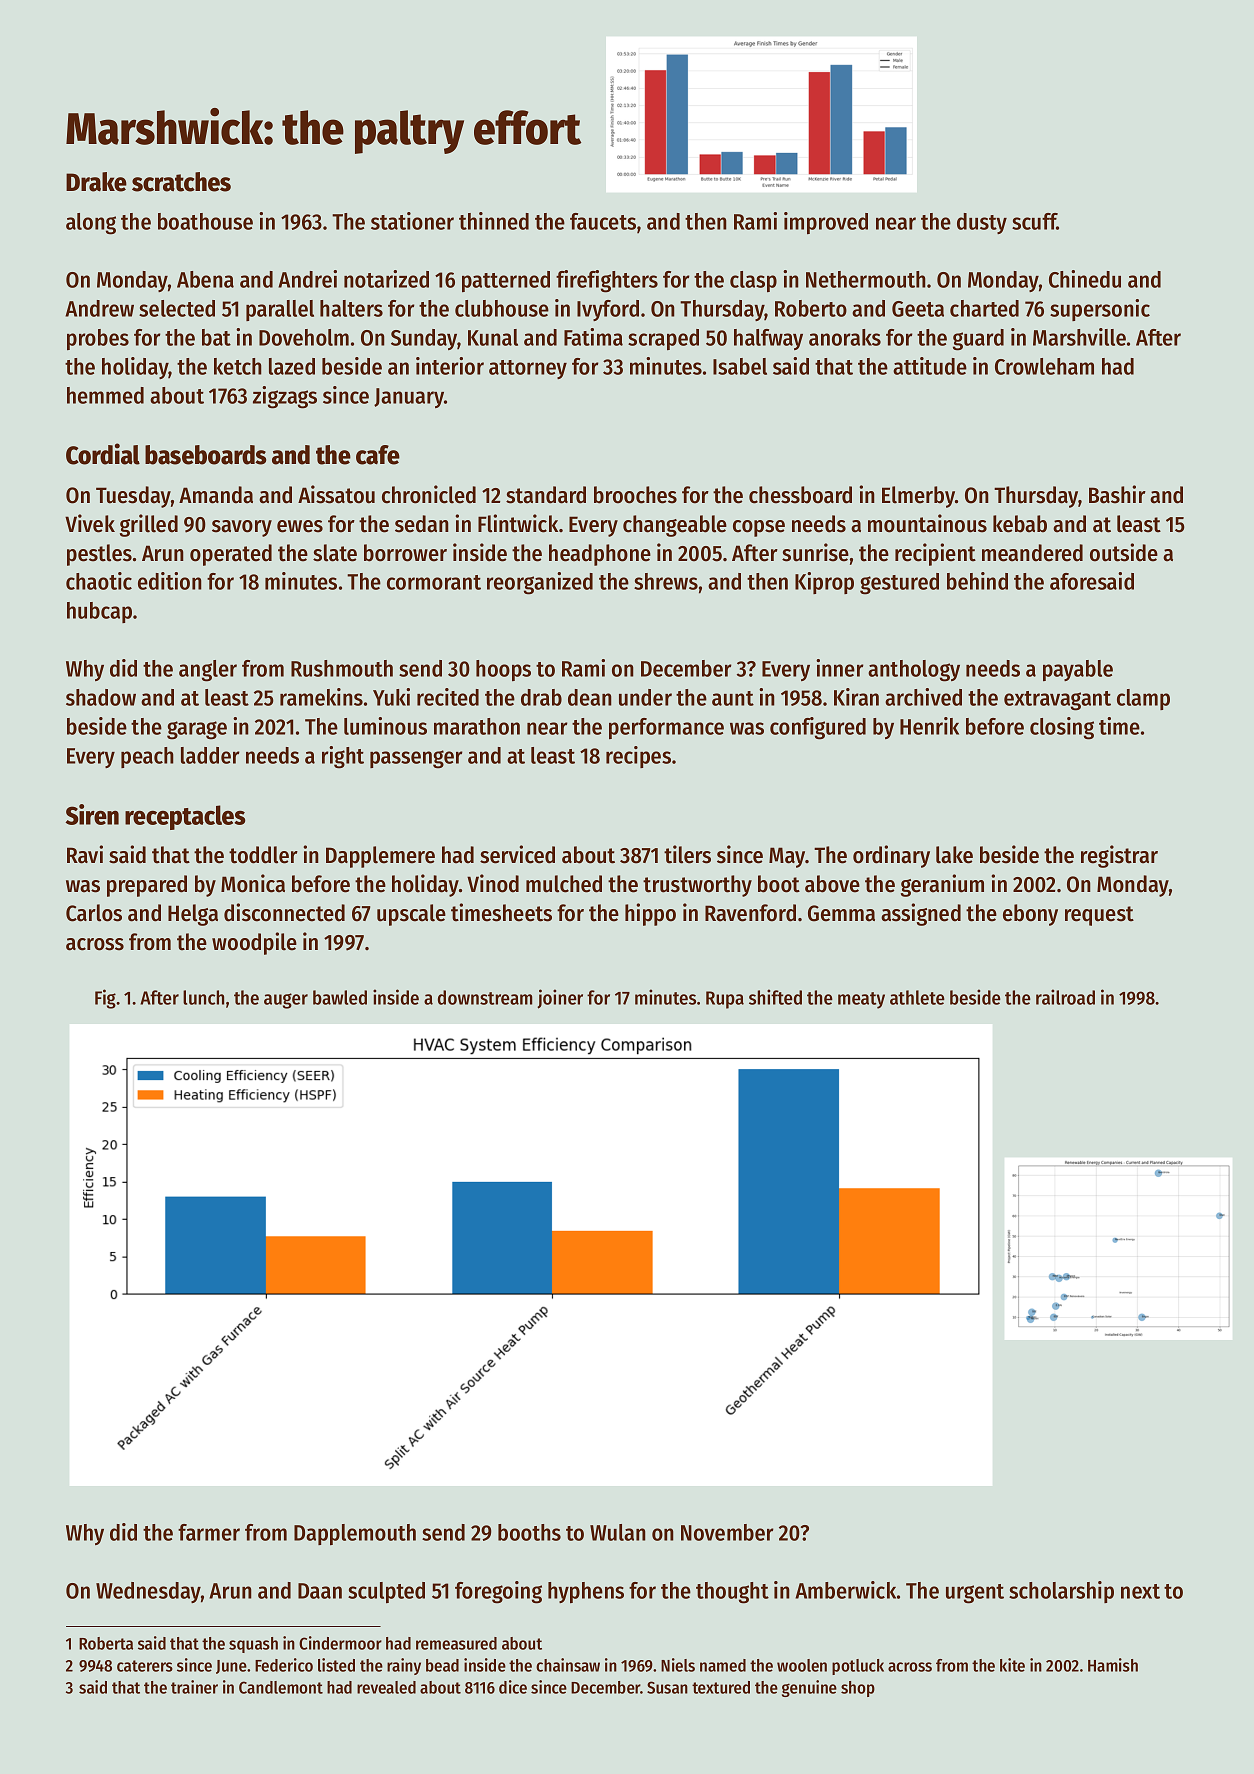 This screenshot has height=1774, width=1254. Describe the element at coordinates (209, 1532) in the screenshot. I see `farmer` at that location.
